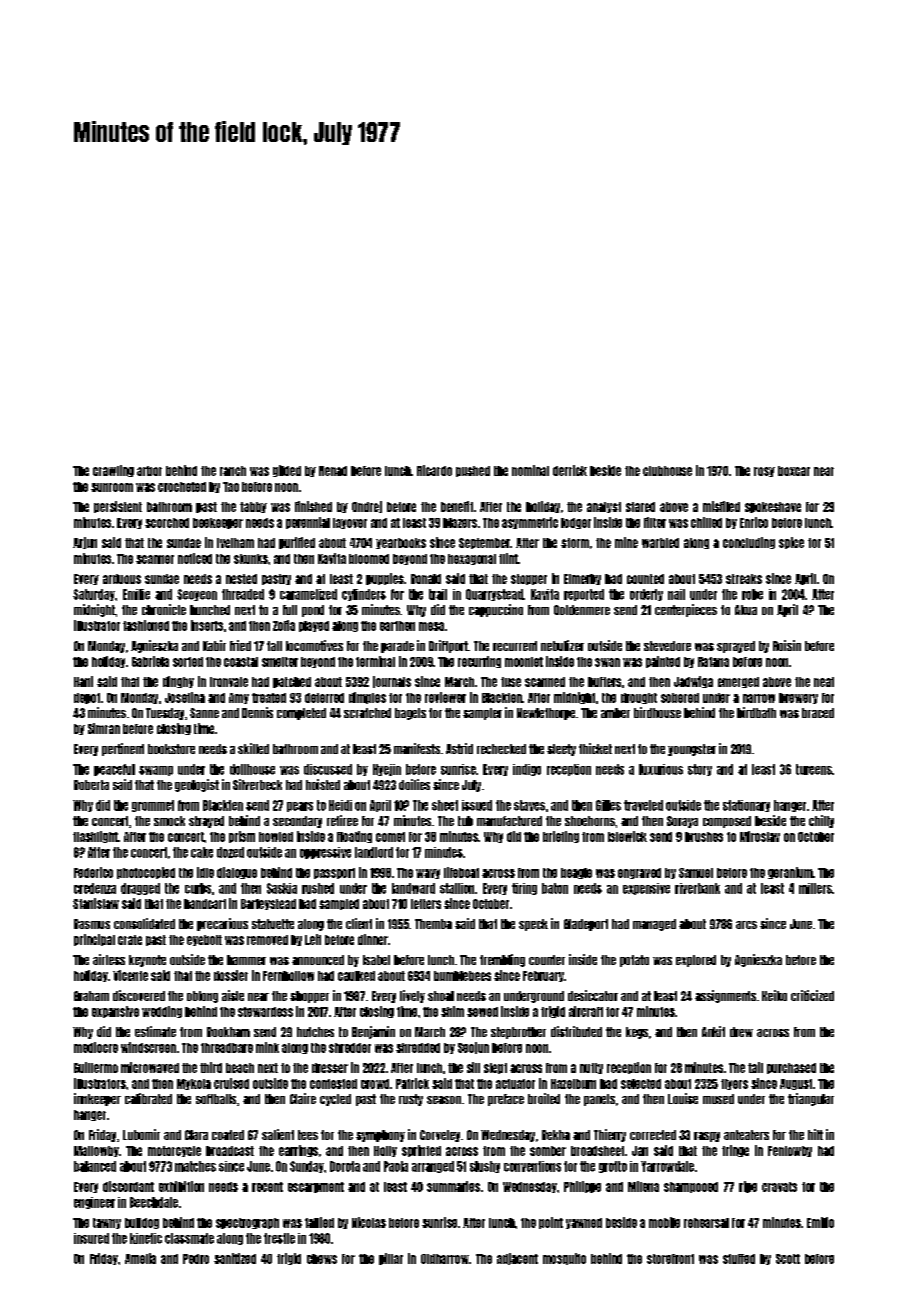 The height and width of the screenshot is (1316, 908). Describe the element at coordinates (140, 1258) in the screenshot. I see `Amelia` at that location.
